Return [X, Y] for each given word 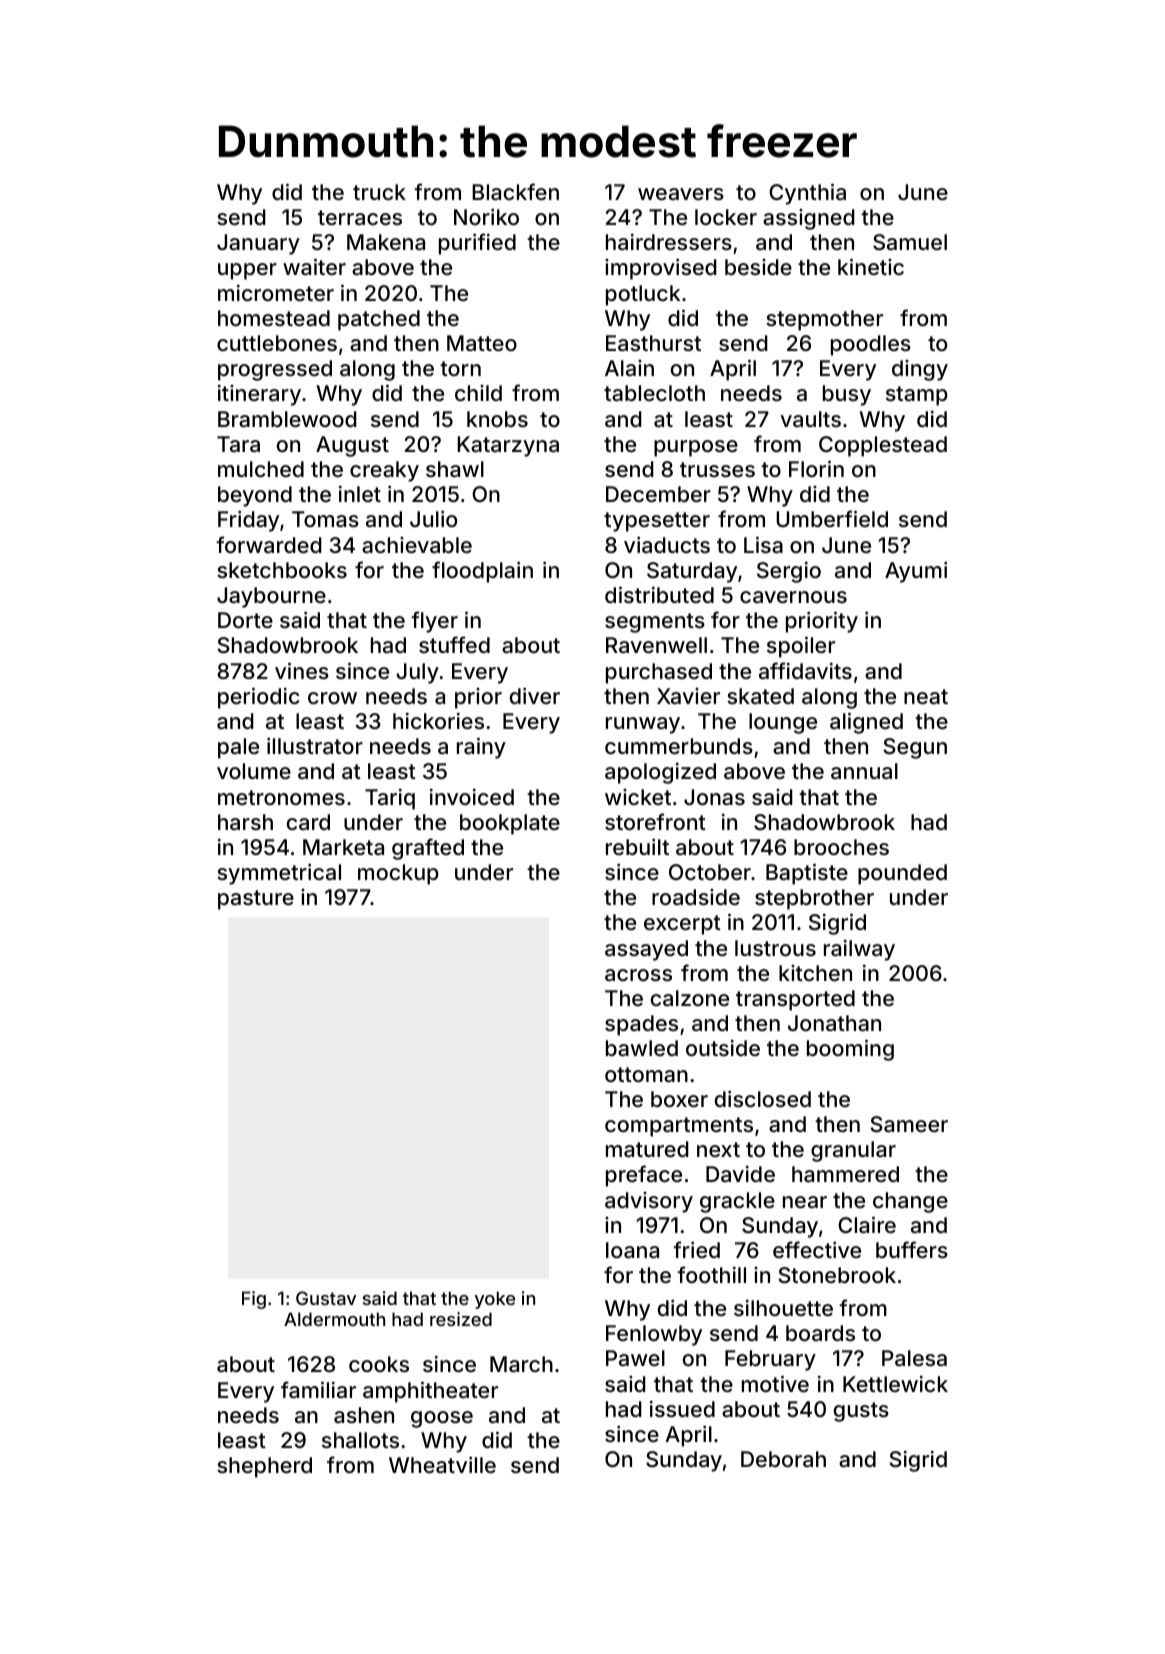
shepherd [264, 1467]
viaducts [667, 544]
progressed [275, 370]
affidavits [805, 670]
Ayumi [916, 572]
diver [535, 695]
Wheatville [442, 1465]
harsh [245, 822]
